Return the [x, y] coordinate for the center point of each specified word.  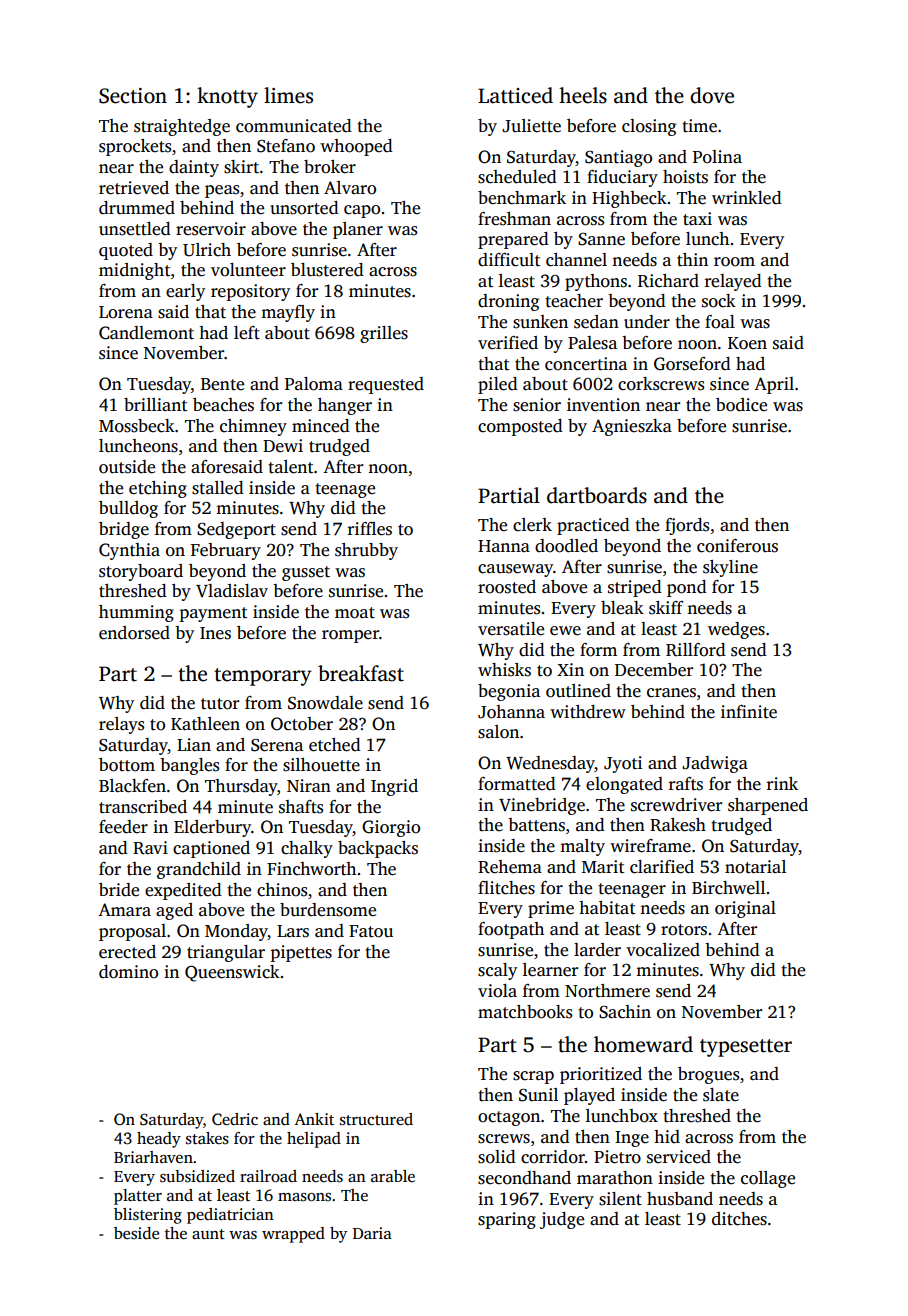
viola [497, 991]
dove [712, 95]
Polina [717, 157]
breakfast [361, 673]
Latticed [515, 95]
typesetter [746, 1048]
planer [358, 230]
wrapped [293, 1235]
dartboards [597, 495]
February [226, 551]
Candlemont [146, 333]
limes [288, 95]
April [774, 385]
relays [121, 725]
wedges [736, 630]
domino [128, 972]
